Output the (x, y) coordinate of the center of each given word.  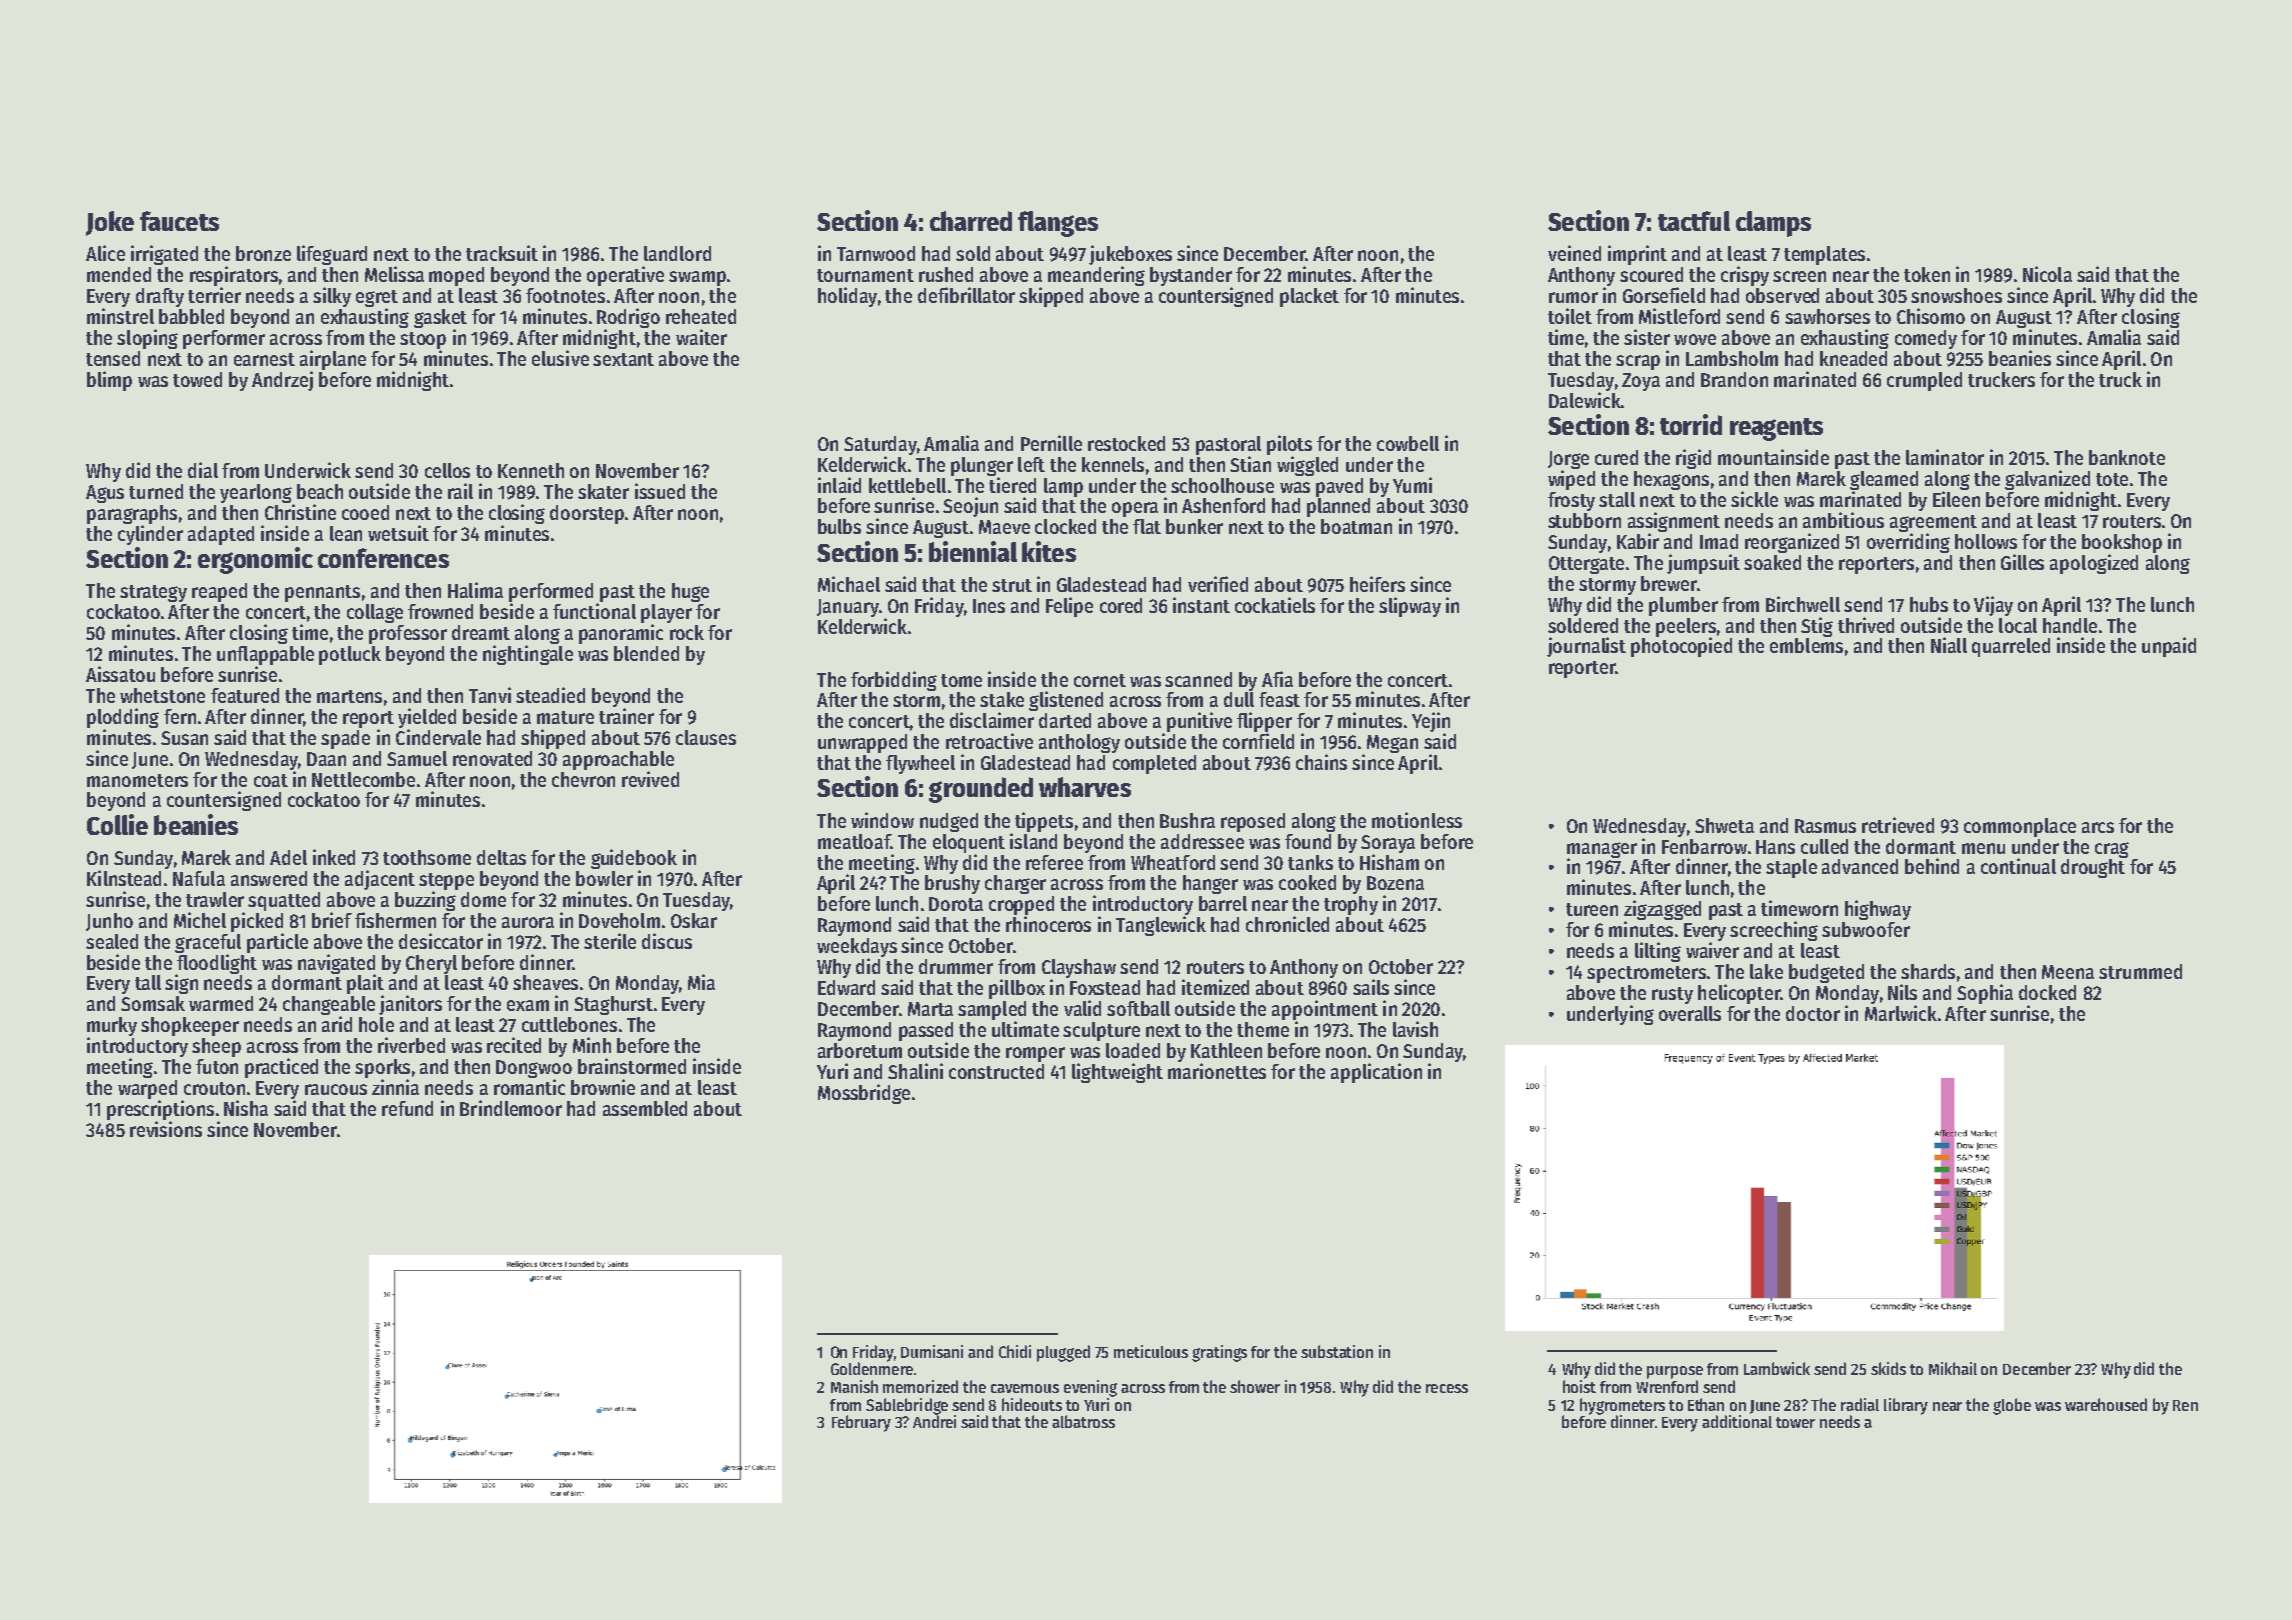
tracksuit (502, 253)
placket (1309, 297)
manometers (137, 780)
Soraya (1388, 844)
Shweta (1724, 825)
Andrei (934, 1421)
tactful (1694, 221)
